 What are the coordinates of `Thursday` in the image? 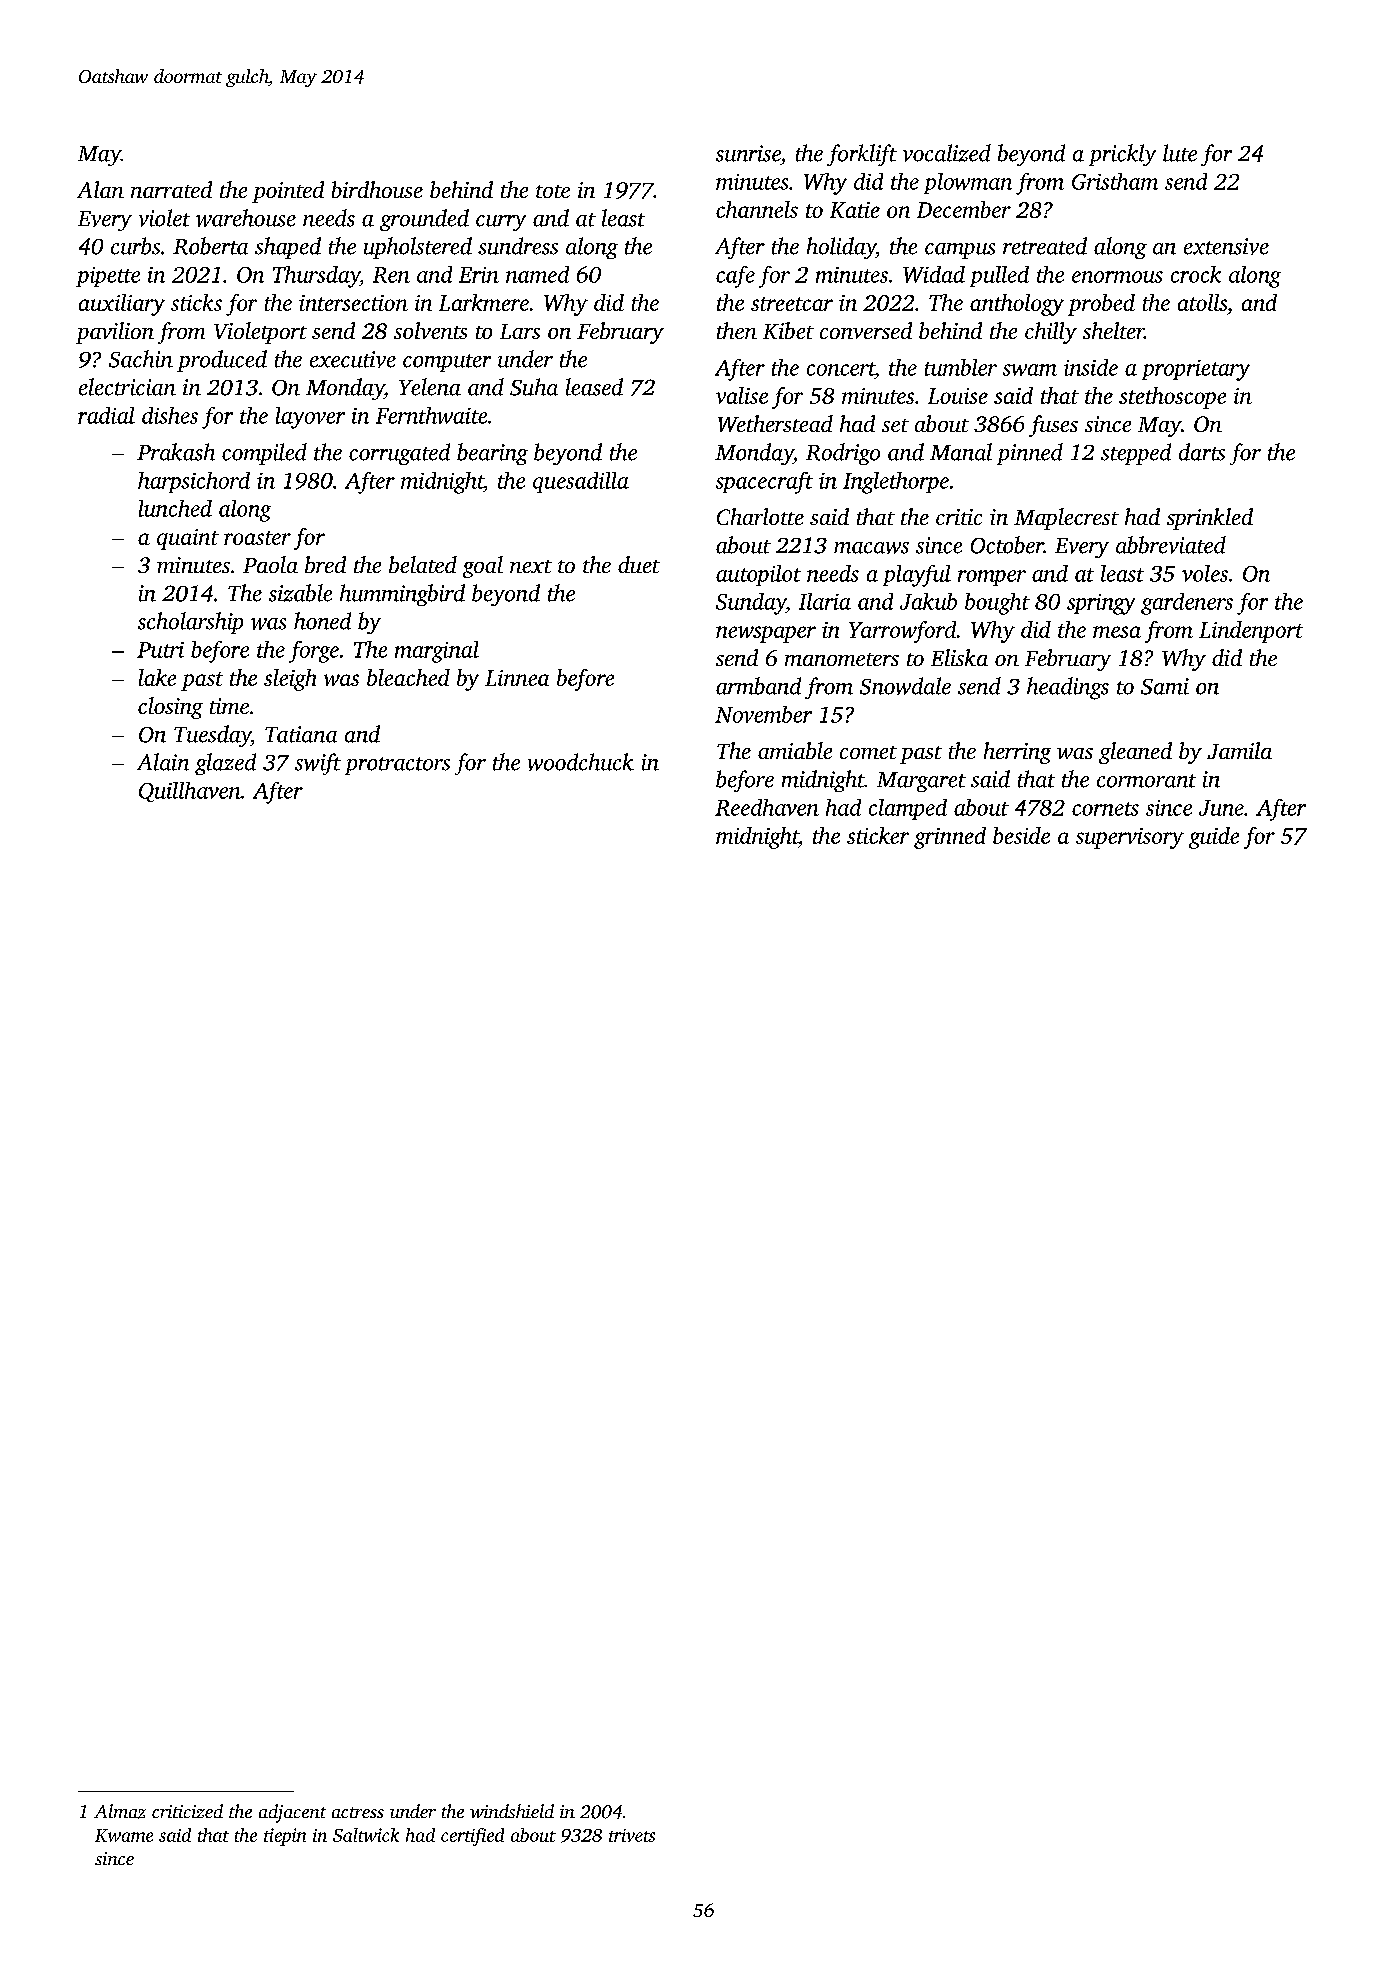 It's located at (316, 277).
